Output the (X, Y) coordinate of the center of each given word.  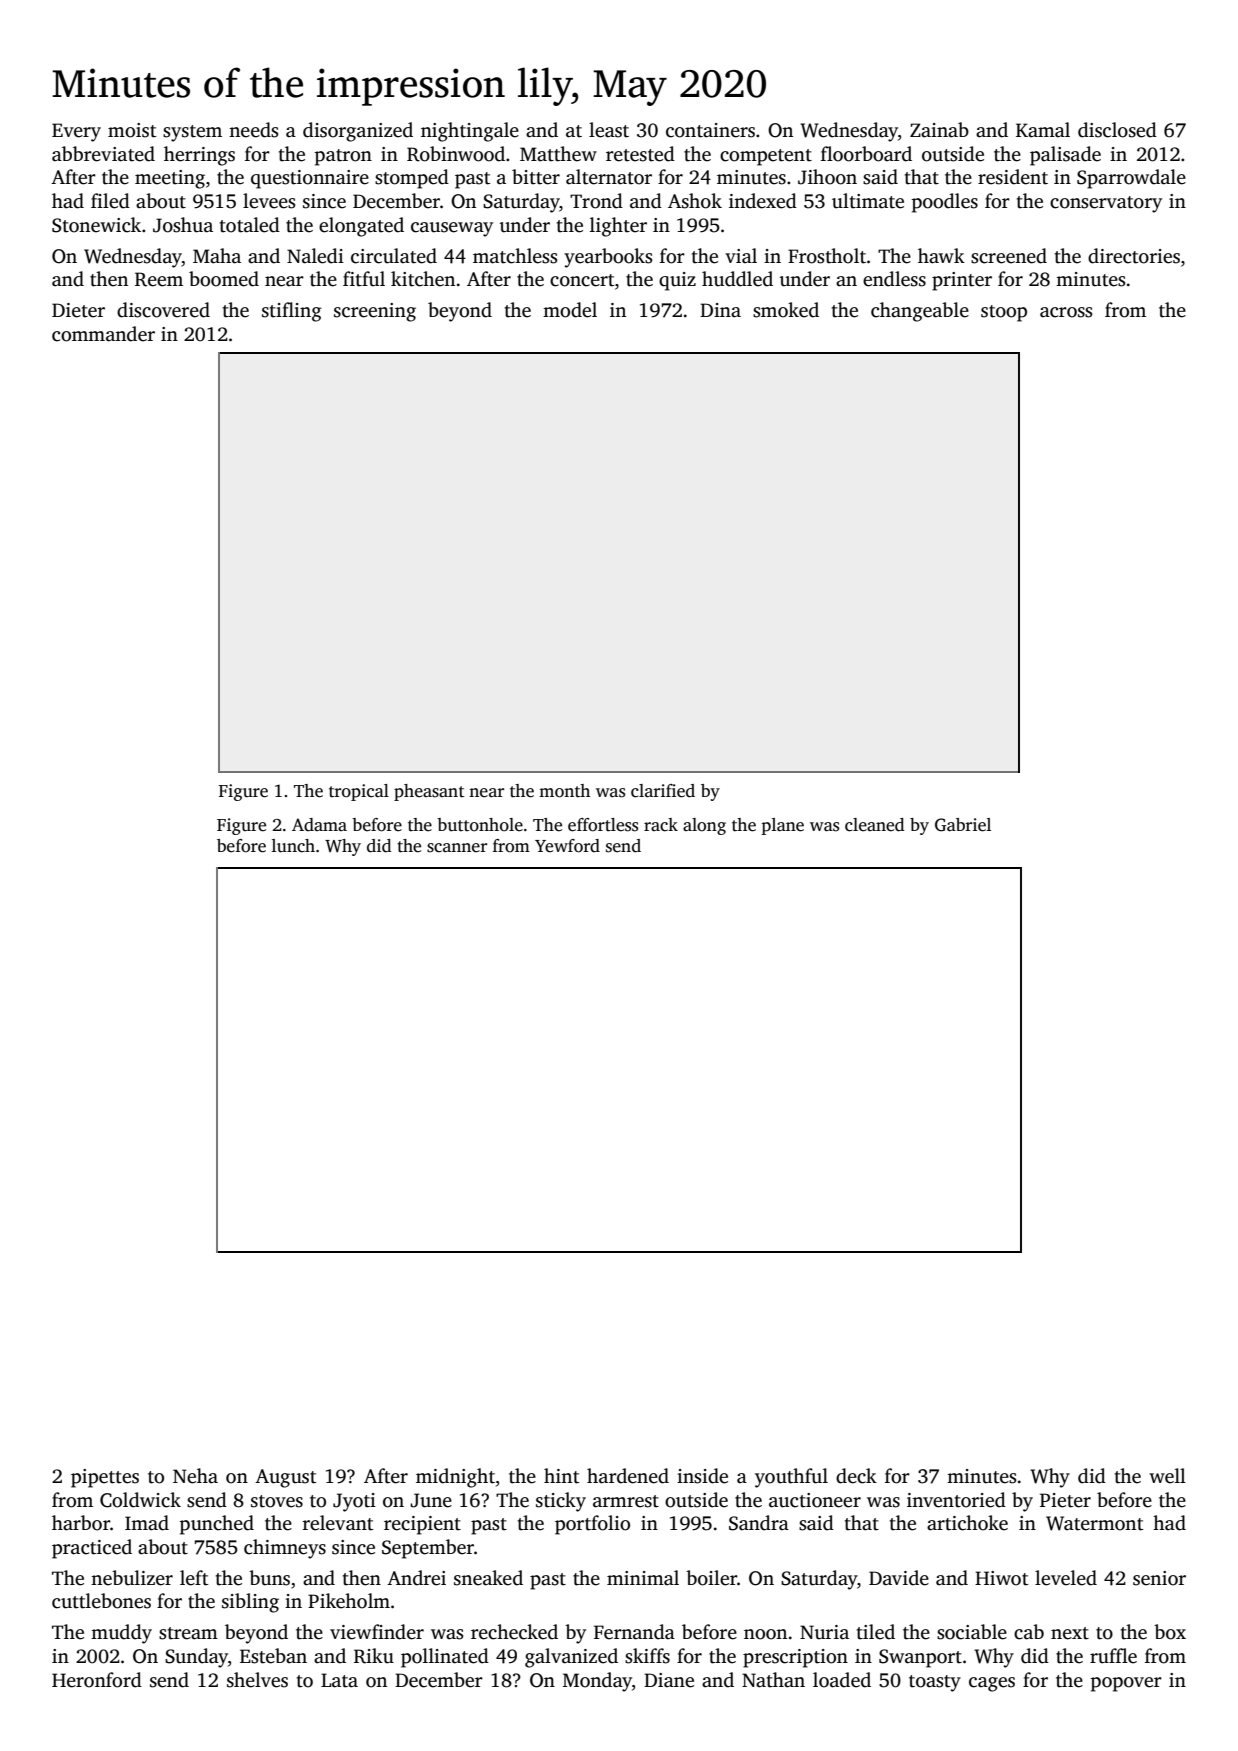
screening (375, 312)
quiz (677, 281)
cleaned (875, 825)
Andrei (416, 1578)
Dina (720, 310)
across (1066, 312)
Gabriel (963, 825)
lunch (293, 846)
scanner (457, 848)
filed (110, 201)
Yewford (567, 846)
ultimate (868, 201)
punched (217, 1525)
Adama (319, 824)
